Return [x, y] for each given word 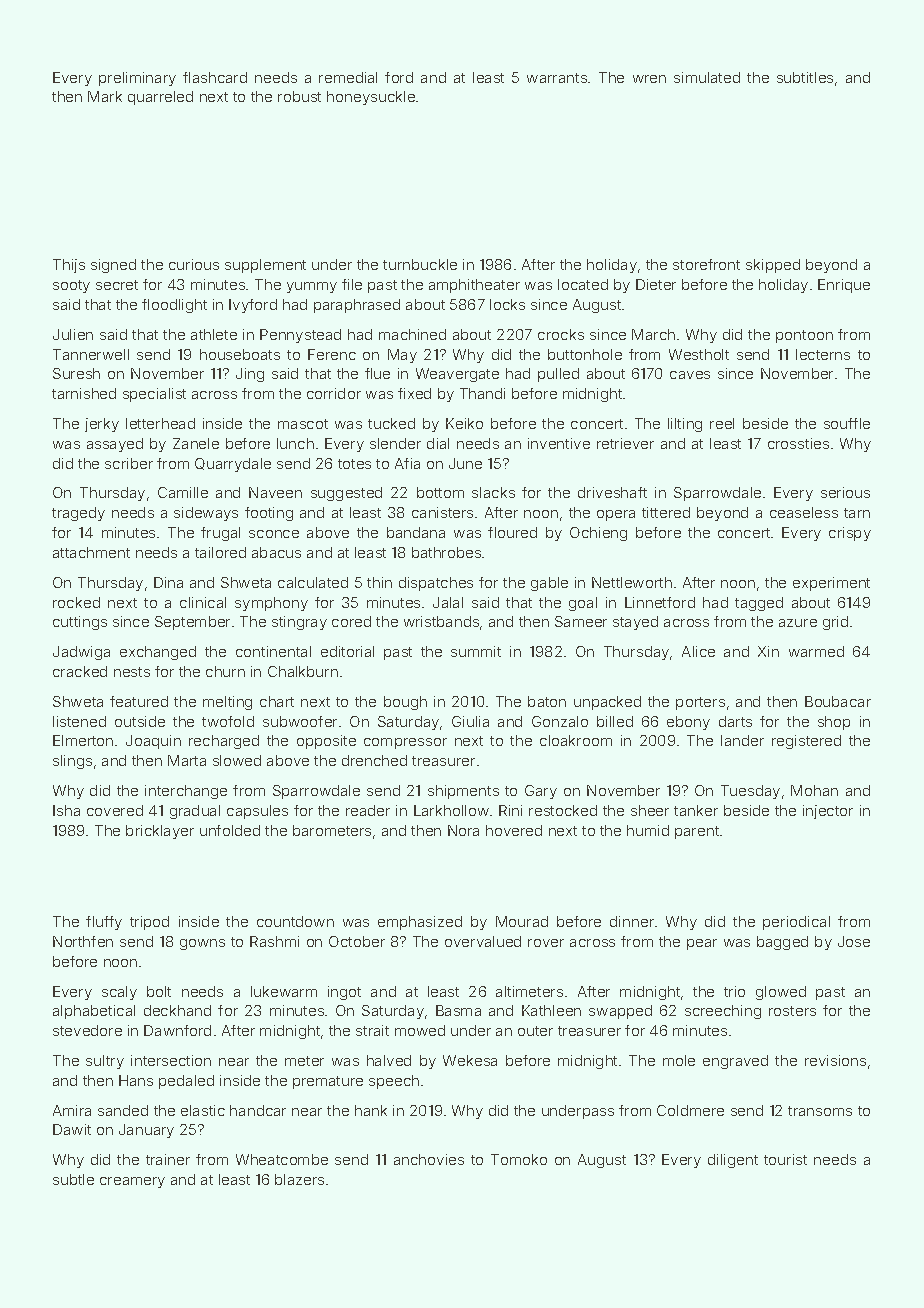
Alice [698, 651]
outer [535, 1031]
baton [547, 701]
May [402, 356]
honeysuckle [371, 98]
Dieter [656, 284]
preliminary [137, 79]
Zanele [196, 443]
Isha [66, 810]
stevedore [87, 1030]
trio [734, 991]
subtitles [805, 77]
